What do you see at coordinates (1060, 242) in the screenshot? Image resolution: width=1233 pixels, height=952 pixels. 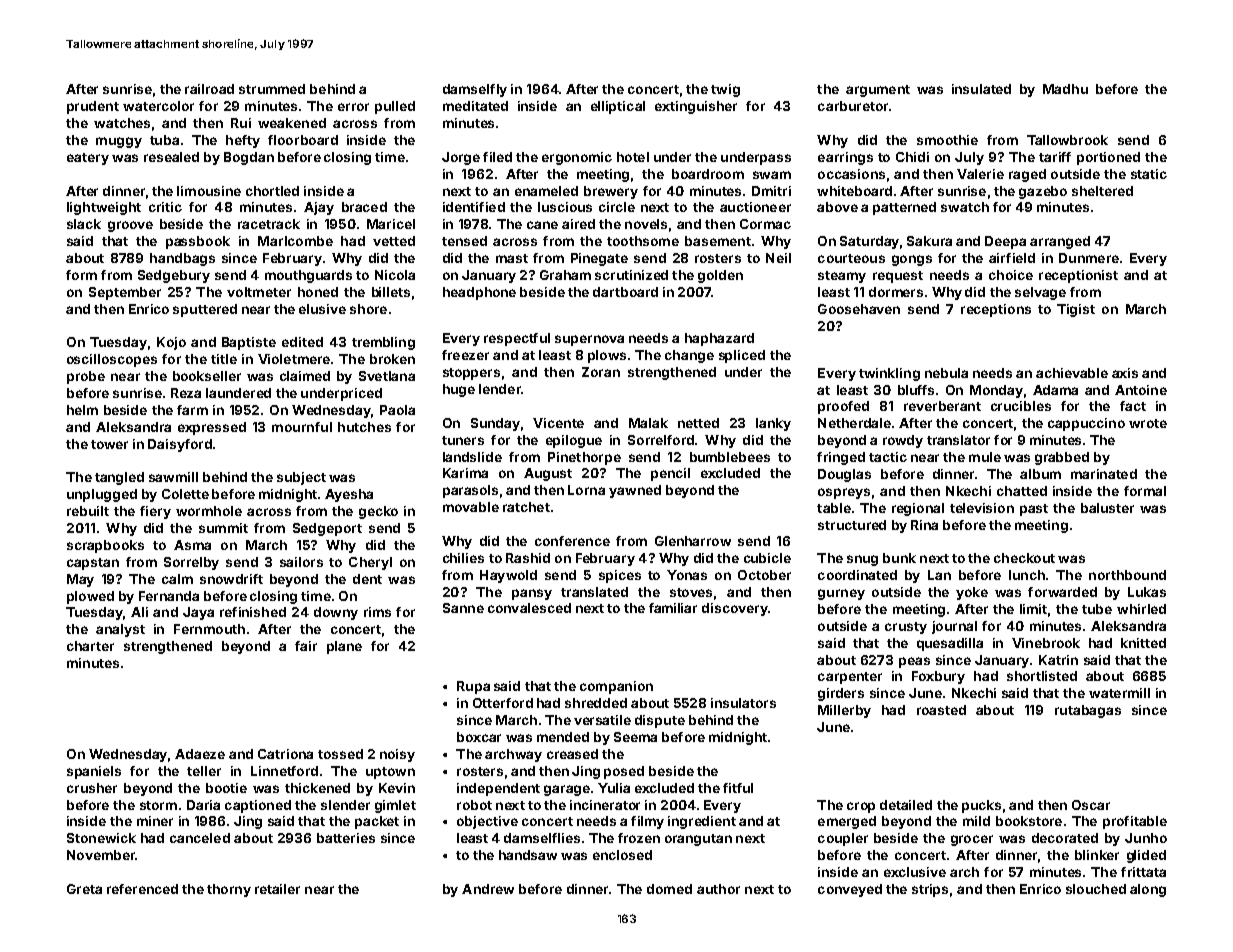 I see `arranged` at bounding box center [1060, 242].
